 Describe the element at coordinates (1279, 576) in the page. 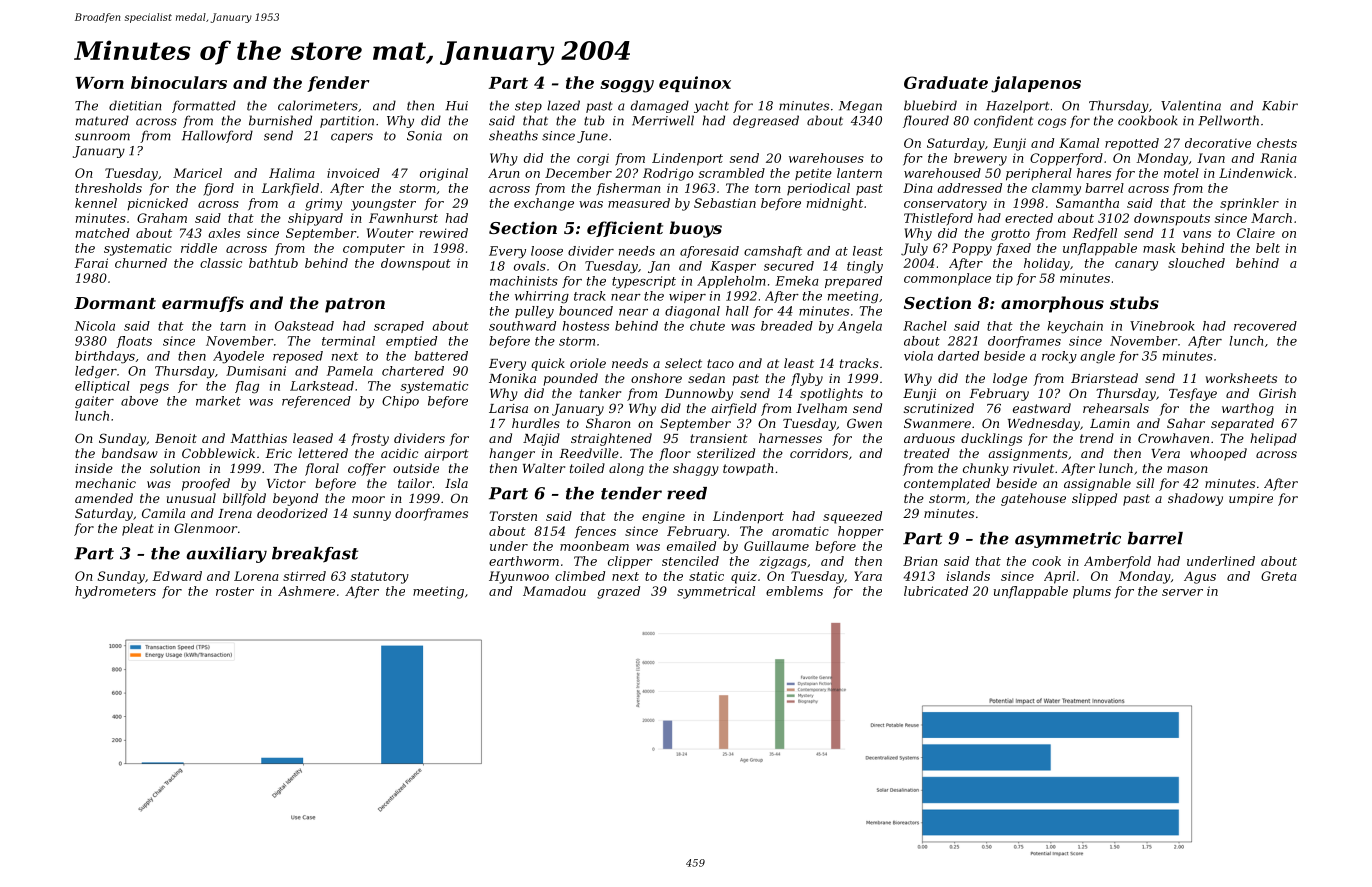

I see `Greta` at that location.
